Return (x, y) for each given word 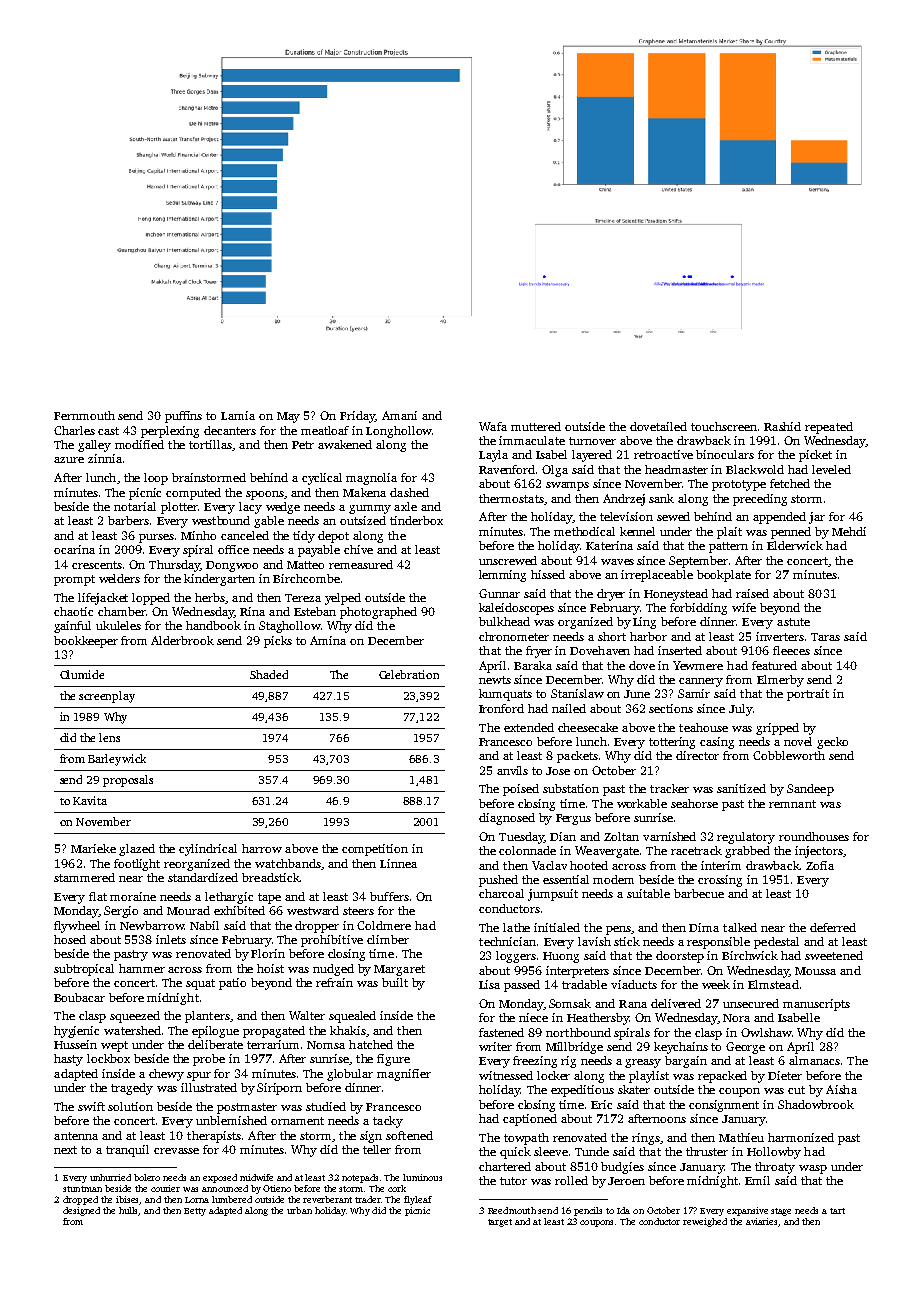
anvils (512, 770)
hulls (129, 1211)
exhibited (239, 910)
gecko (832, 743)
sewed (673, 516)
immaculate (532, 440)
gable (269, 522)
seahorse (694, 803)
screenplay (107, 697)
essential (566, 879)
